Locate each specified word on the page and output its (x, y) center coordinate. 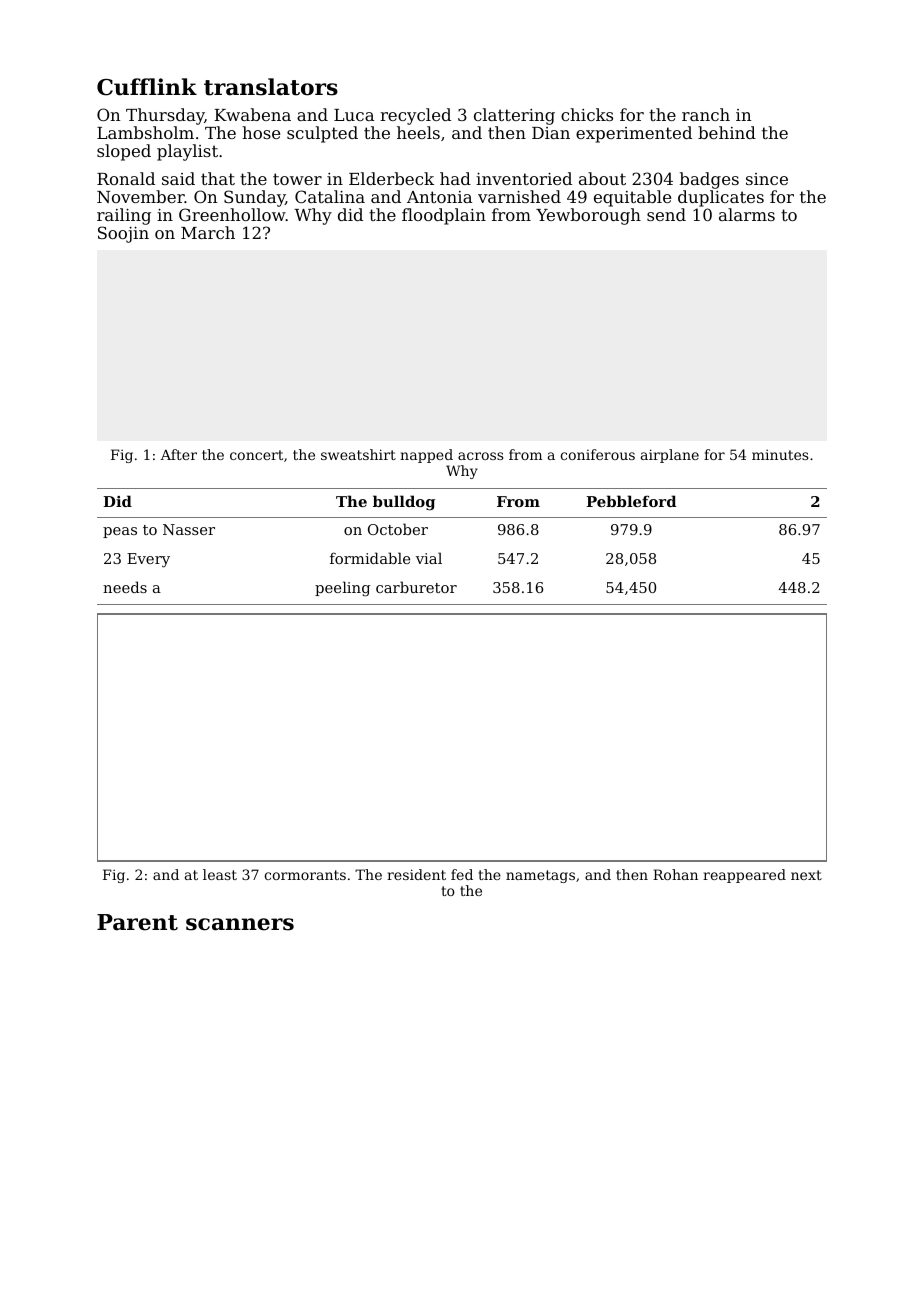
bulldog (404, 503)
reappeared (744, 876)
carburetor (416, 587)
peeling (342, 589)
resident (416, 874)
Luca (354, 115)
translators (271, 87)
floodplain (444, 216)
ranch (706, 114)
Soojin (123, 234)
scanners (240, 924)
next (806, 875)
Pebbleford (631, 501)
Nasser (189, 529)
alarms (747, 214)
